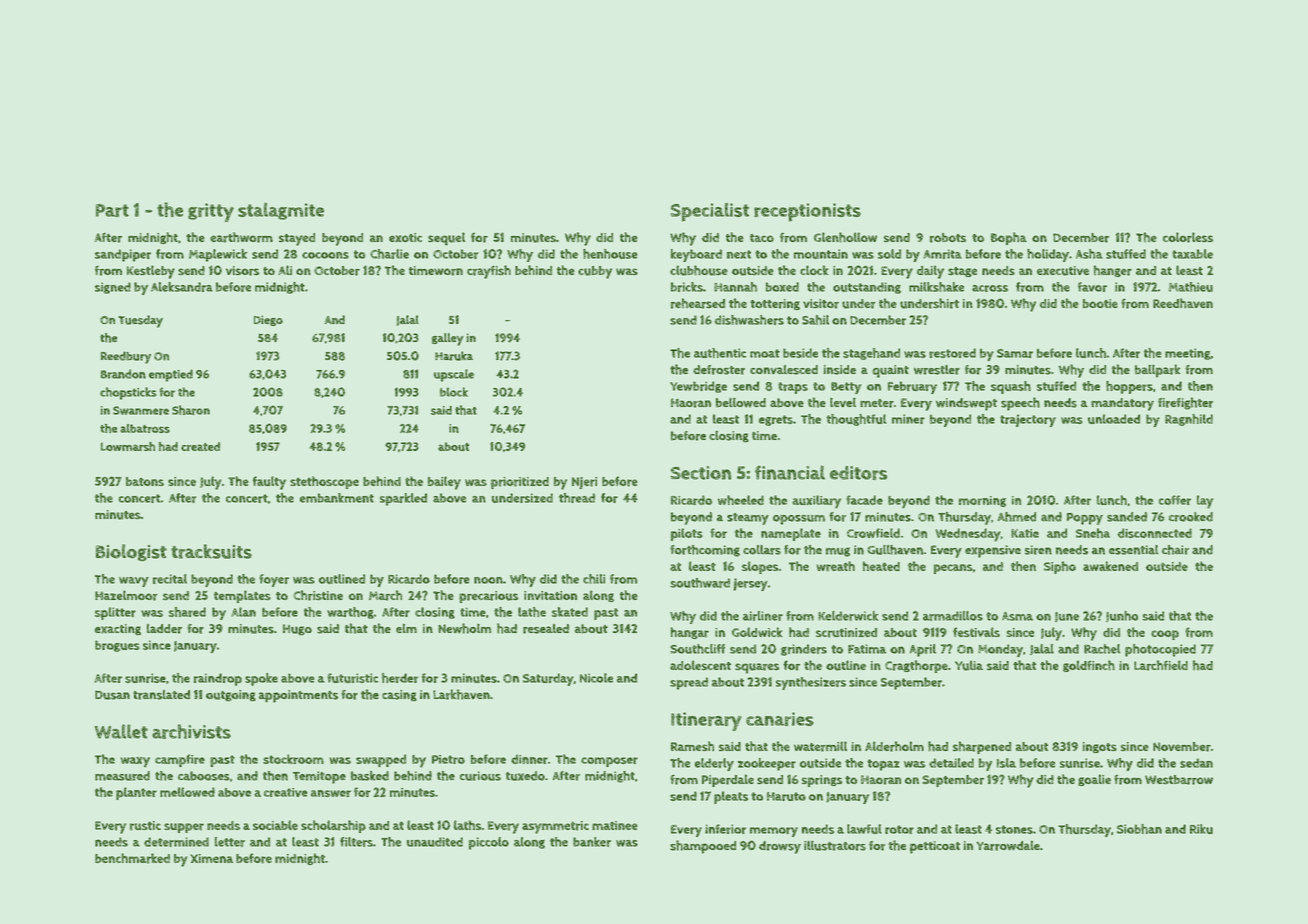 Image resolution: width=1308 pixels, height=924 pixels. Describe the element at coordinates (211, 858) in the page. I see `Ximena` at that location.
